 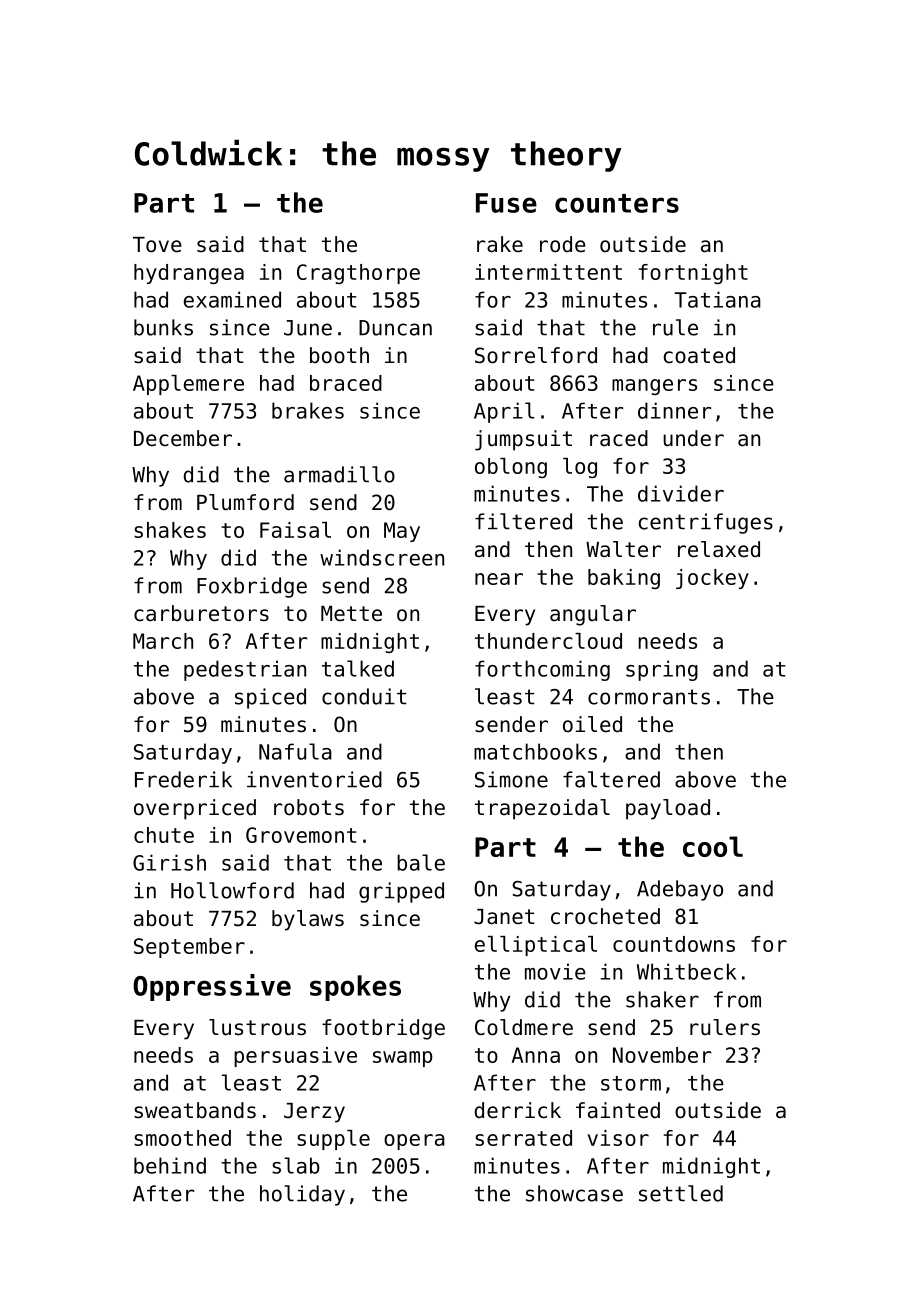 I want to click on holiday, so click(x=302, y=1195).
